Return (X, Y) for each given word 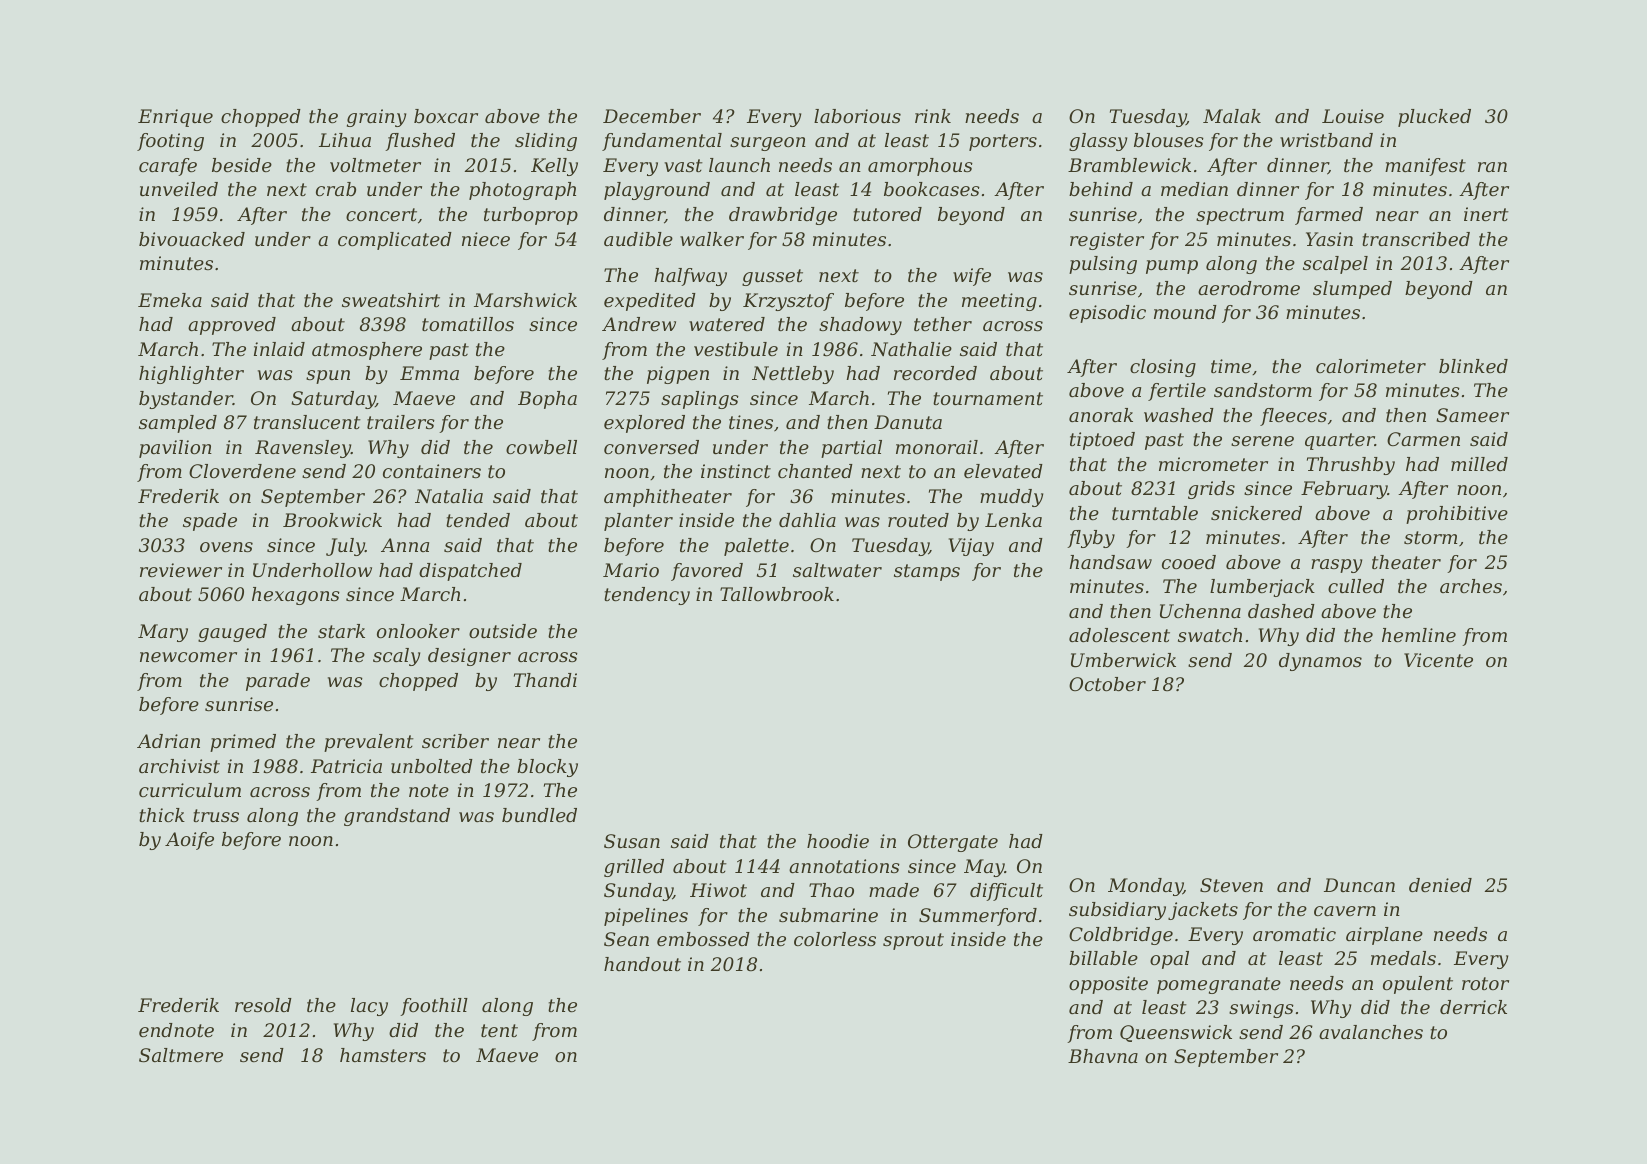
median (1194, 189)
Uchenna (1200, 611)
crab (336, 189)
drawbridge (783, 216)
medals (1403, 958)
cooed (1189, 562)
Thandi (545, 680)
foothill (434, 1007)
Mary (163, 633)
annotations (844, 866)
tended (478, 520)
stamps (927, 572)
